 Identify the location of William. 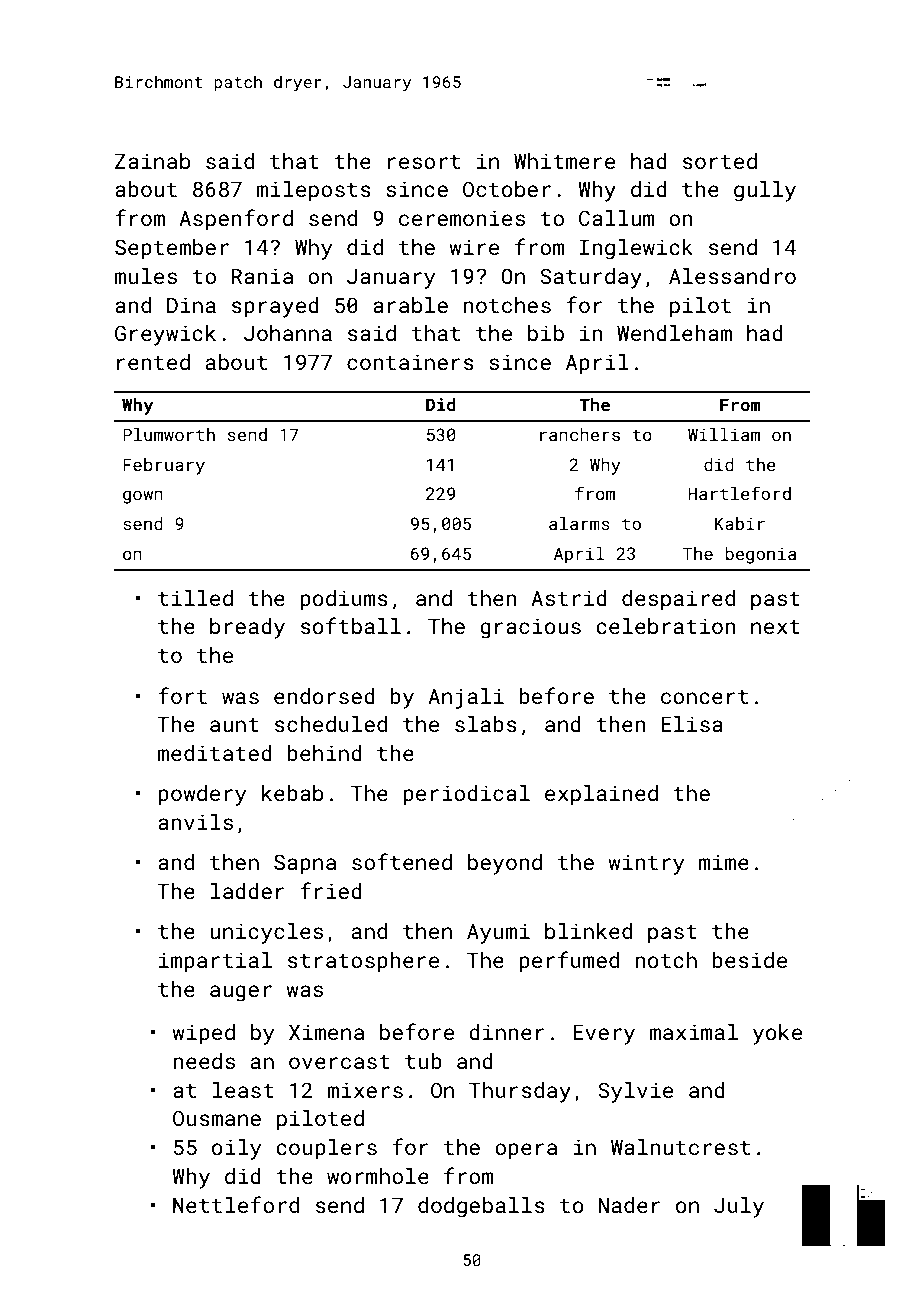
(724, 434).
